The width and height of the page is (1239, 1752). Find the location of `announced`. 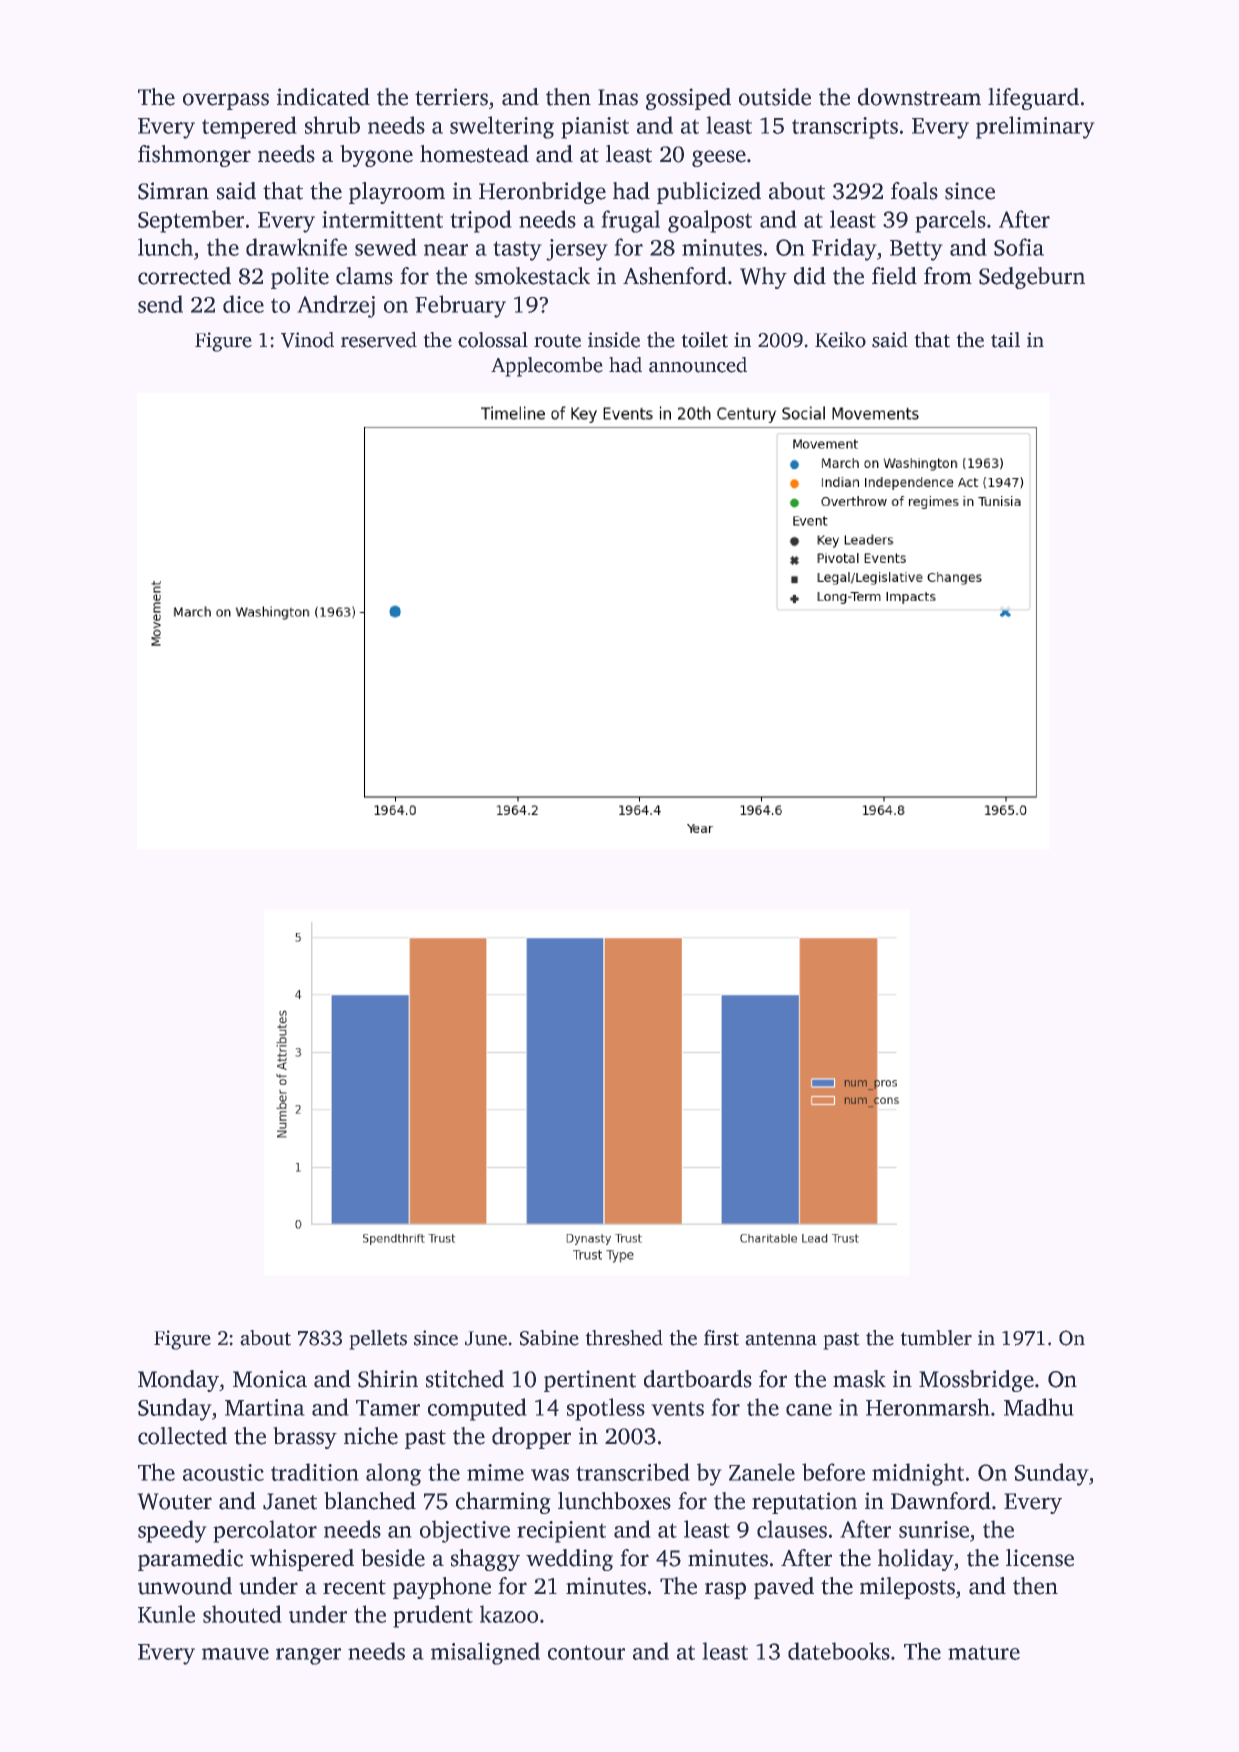

announced is located at coordinates (698, 365).
